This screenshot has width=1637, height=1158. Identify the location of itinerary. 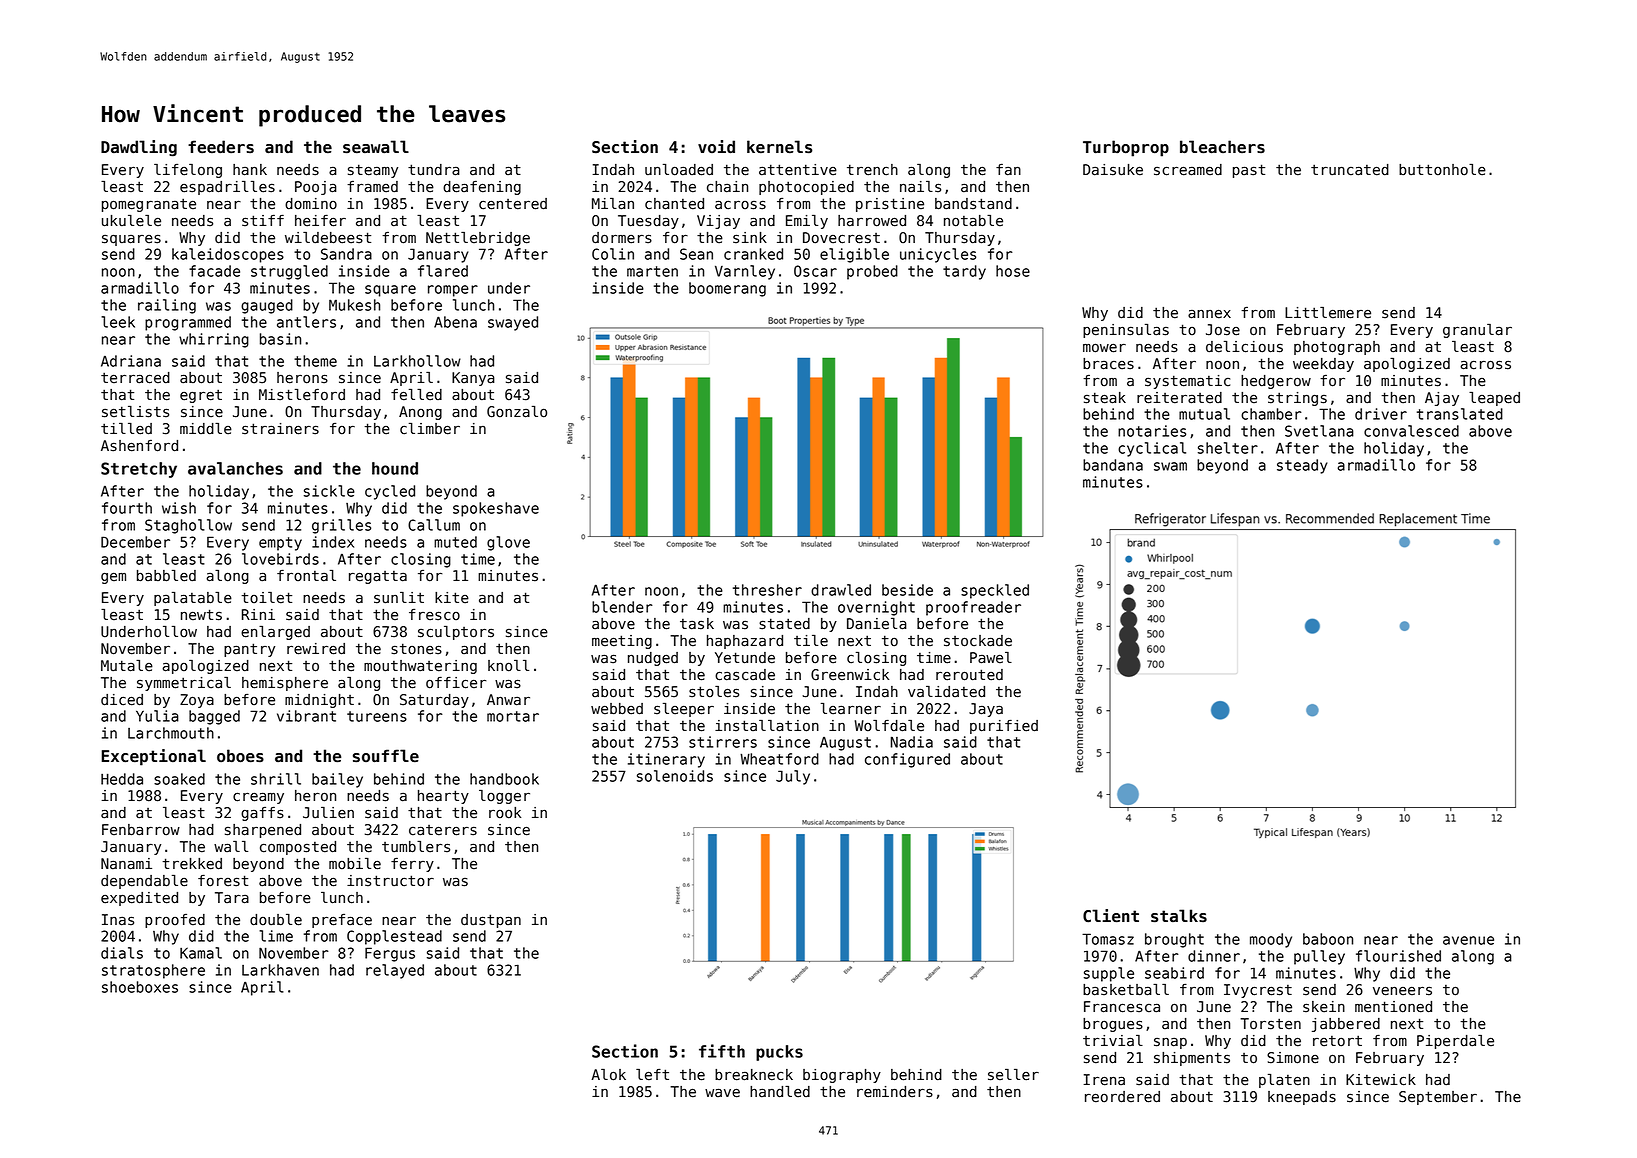
(666, 760).
